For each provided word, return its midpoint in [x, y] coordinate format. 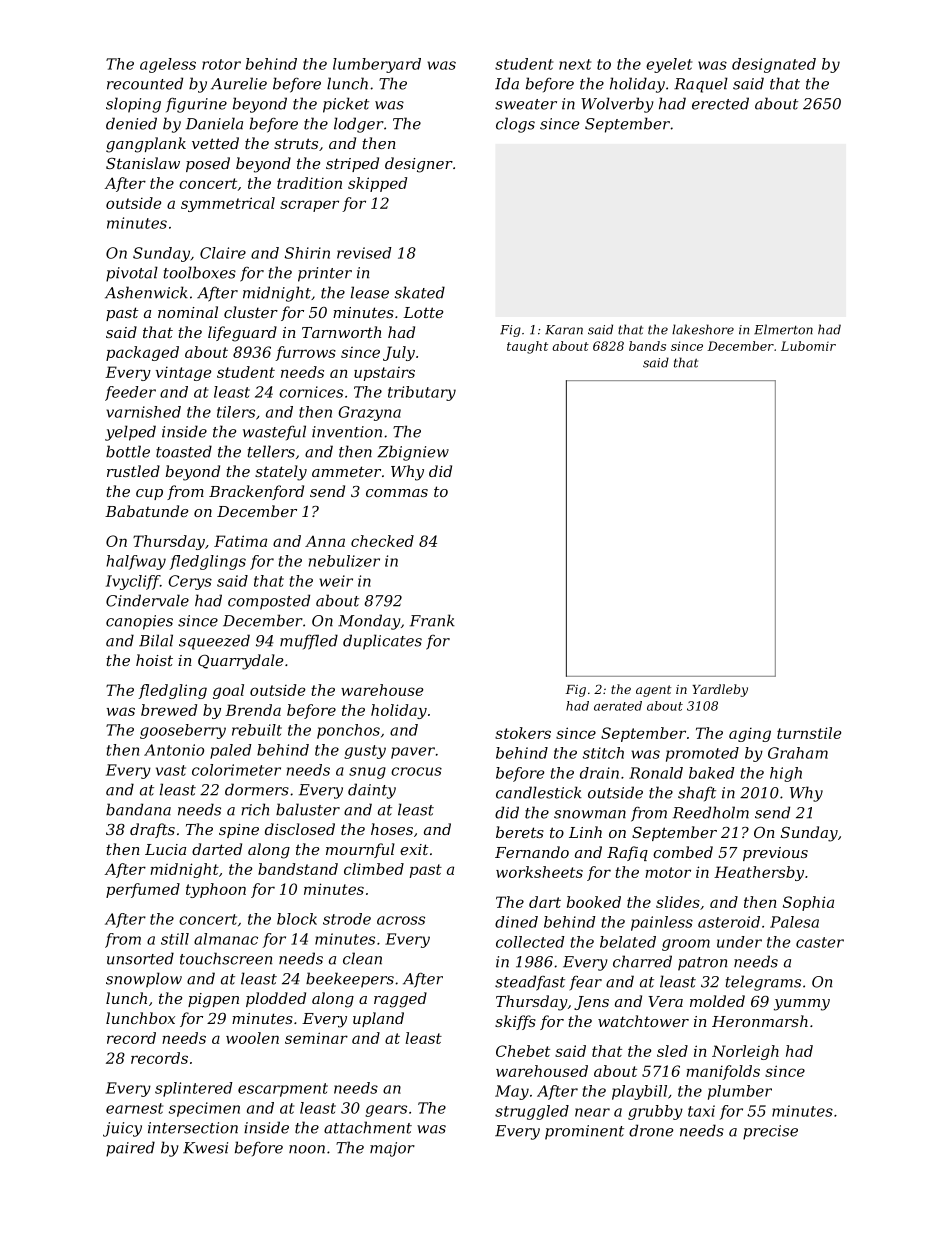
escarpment [283, 1090]
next [575, 64]
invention [347, 432]
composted [269, 602]
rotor [221, 64]
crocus [416, 771]
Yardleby [720, 690]
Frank [432, 620]
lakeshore [703, 329]
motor [668, 872]
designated [774, 65]
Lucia [165, 849]
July [399, 353]
